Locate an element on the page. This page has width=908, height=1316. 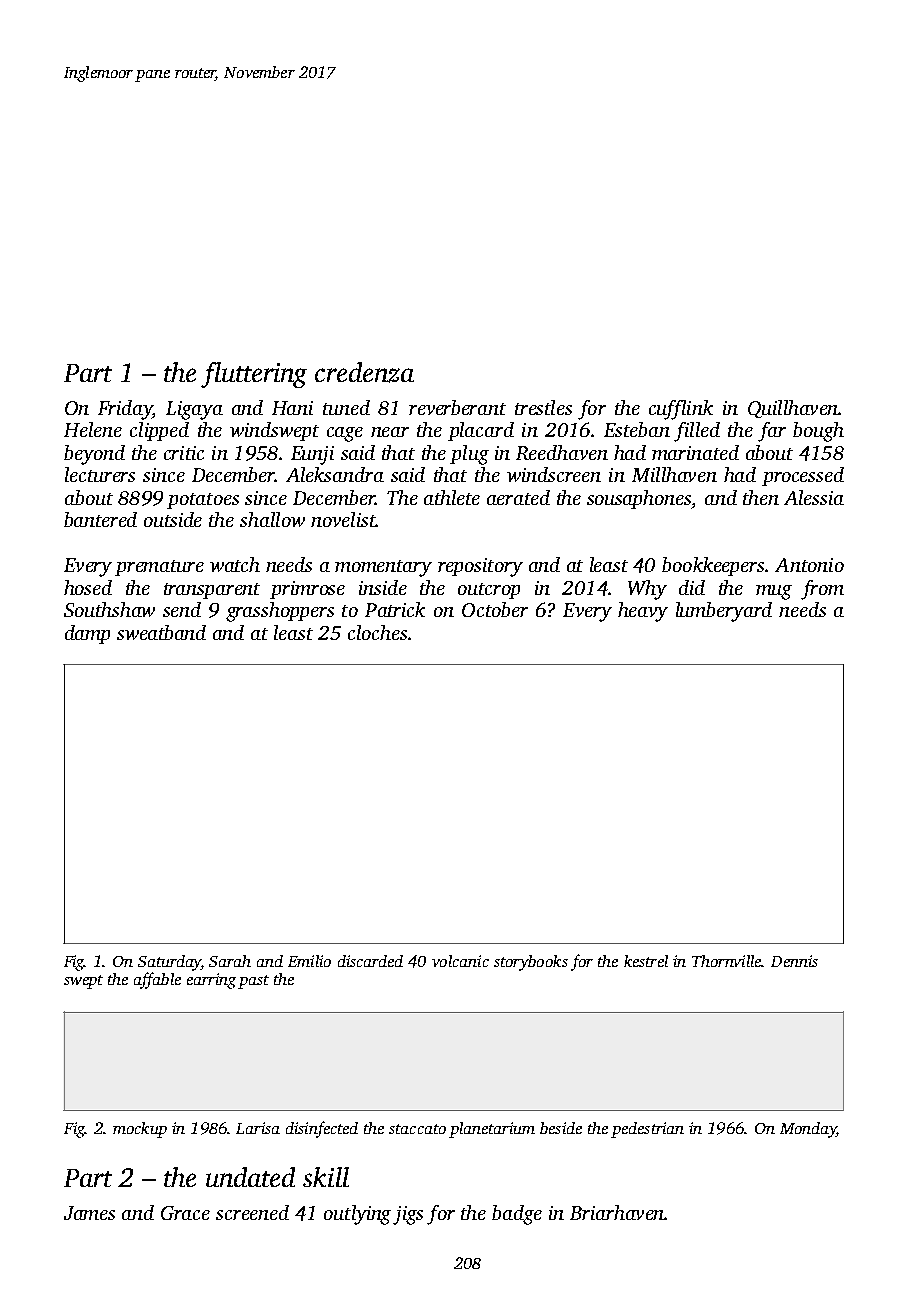
Grace is located at coordinates (185, 1213).
